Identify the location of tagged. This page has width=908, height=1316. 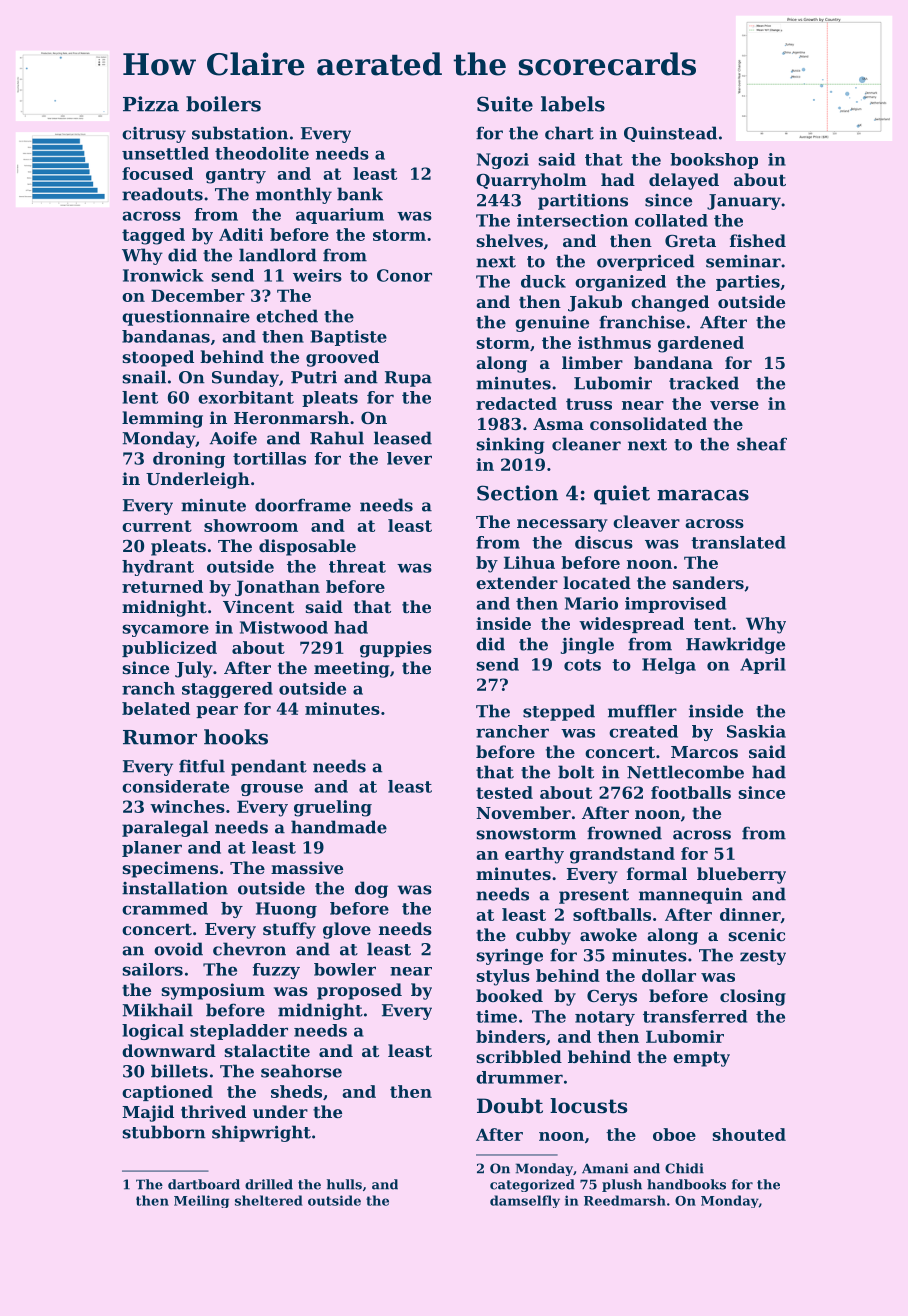
(153, 236).
